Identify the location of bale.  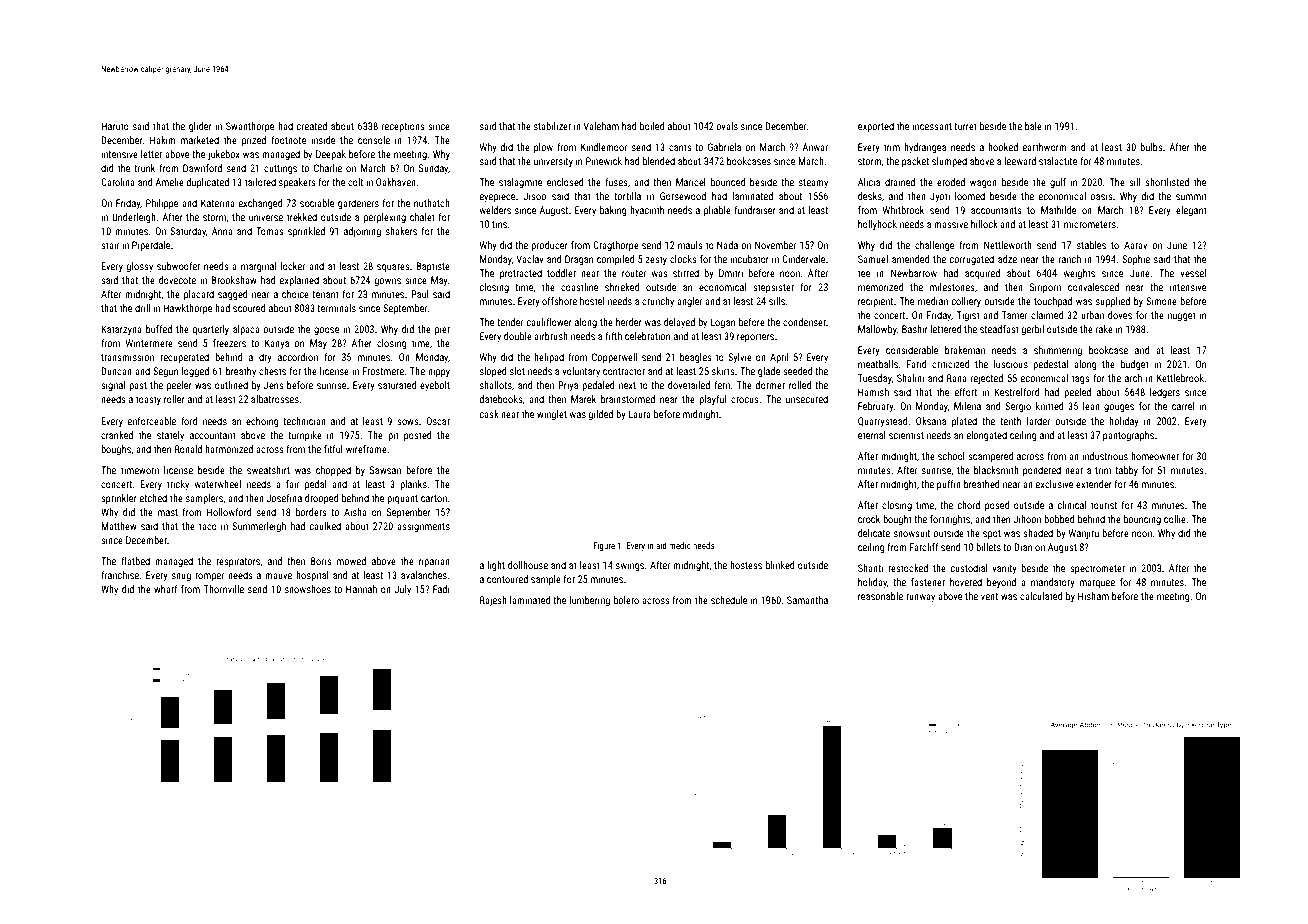
(1033, 126).
